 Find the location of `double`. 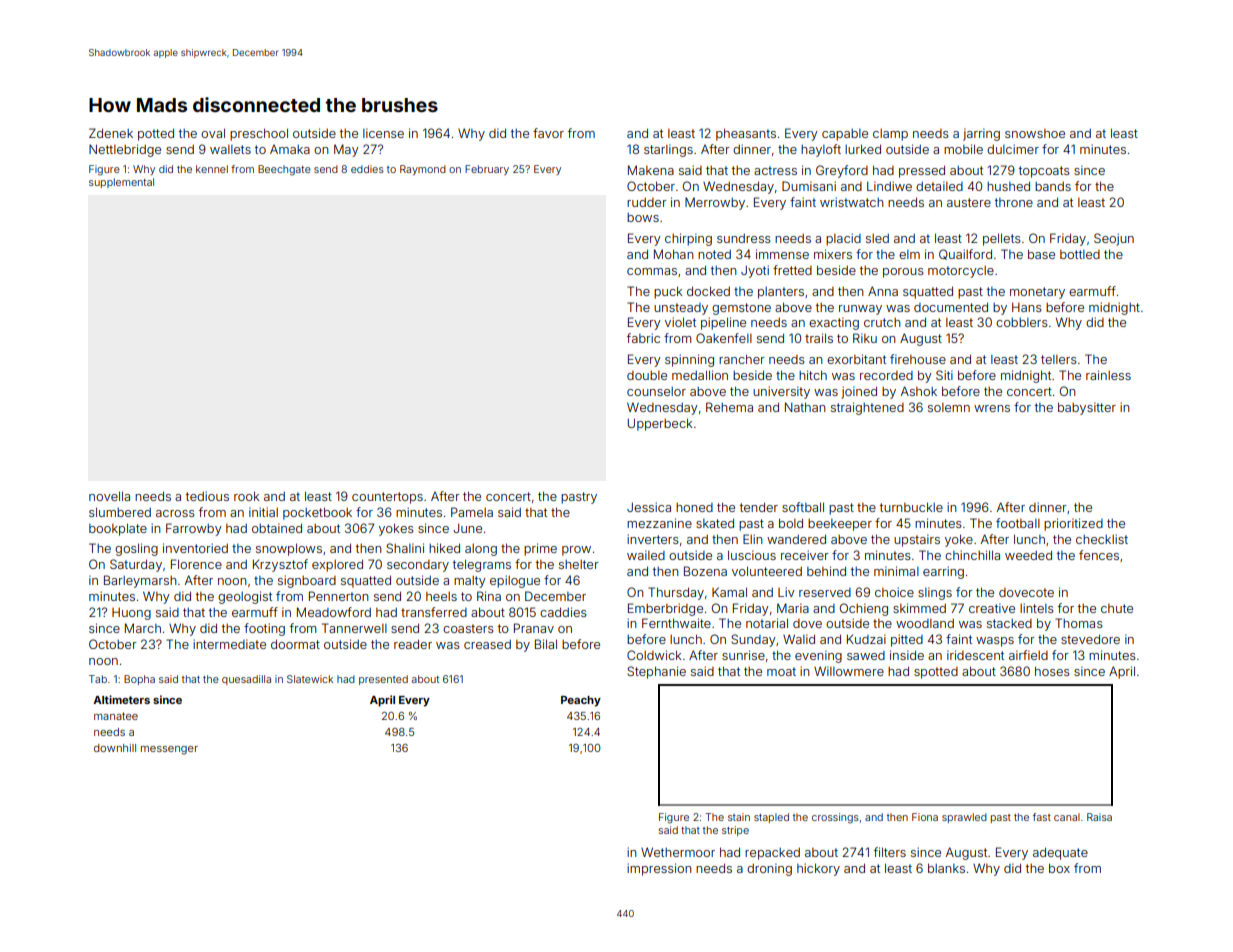

double is located at coordinates (647, 375).
